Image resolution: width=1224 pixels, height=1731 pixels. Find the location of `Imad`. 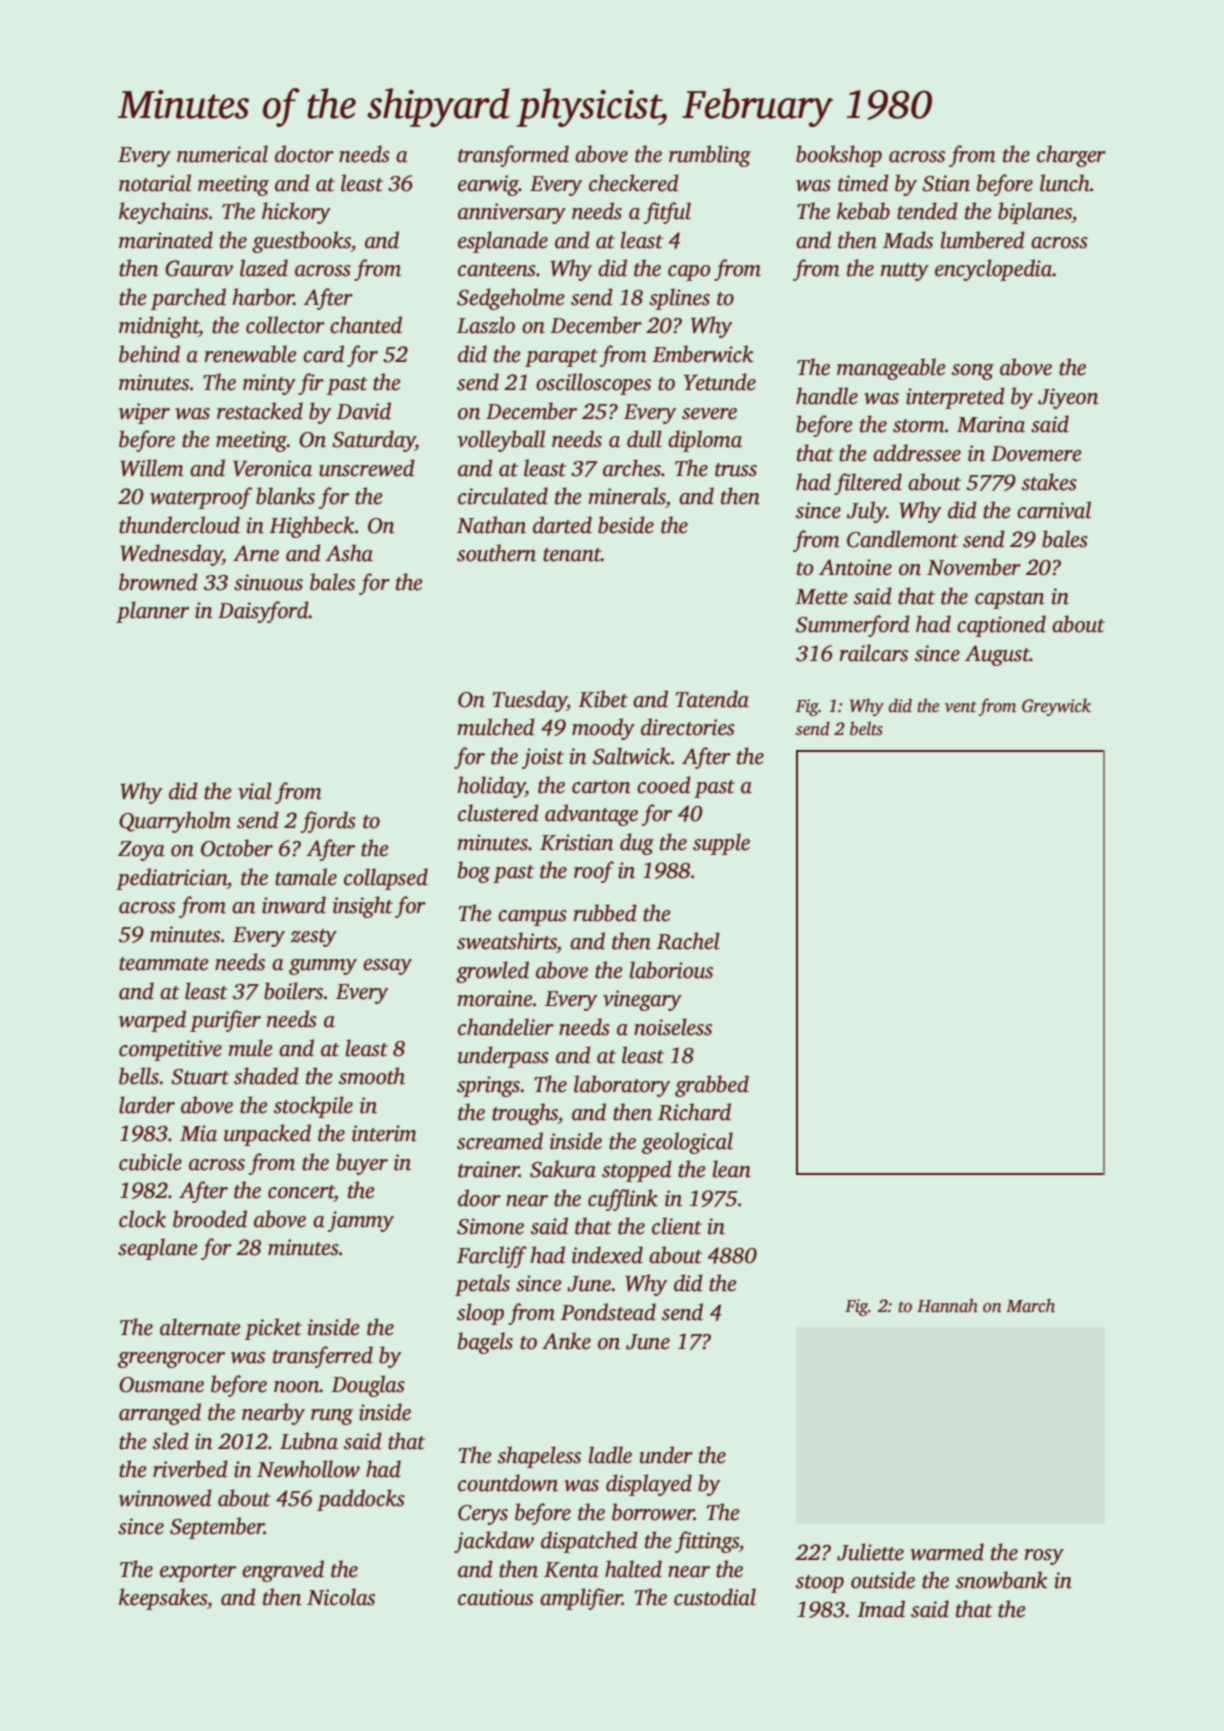

Imad is located at coordinates (881, 1609).
